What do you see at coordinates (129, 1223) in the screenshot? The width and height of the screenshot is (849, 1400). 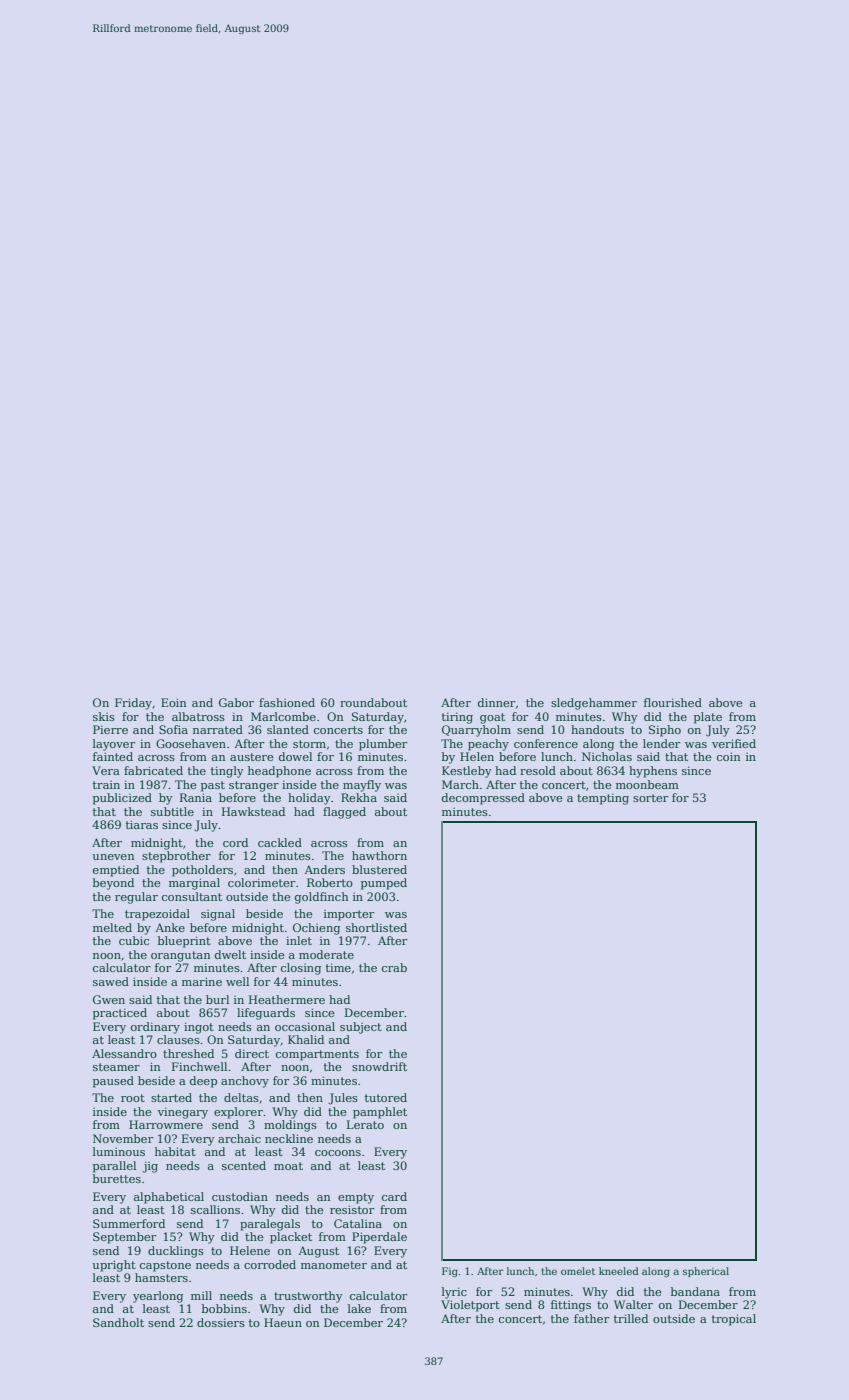 I see `Summerford` at bounding box center [129, 1223].
